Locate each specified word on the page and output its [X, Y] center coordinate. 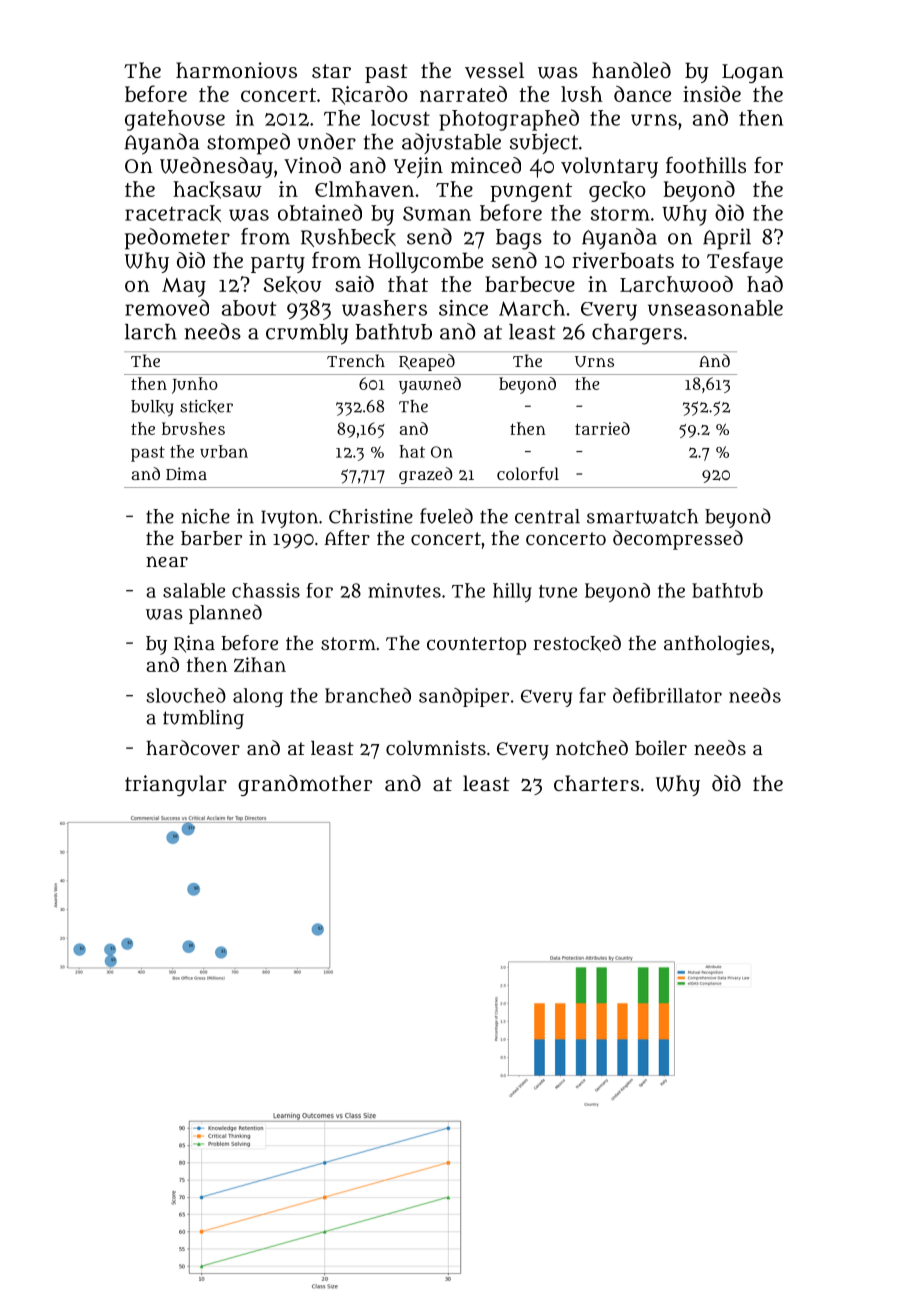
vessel [494, 70]
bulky [152, 408]
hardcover [193, 747]
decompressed [678, 540]
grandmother [305, 785]
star [331, 71]
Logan [753, 73]
